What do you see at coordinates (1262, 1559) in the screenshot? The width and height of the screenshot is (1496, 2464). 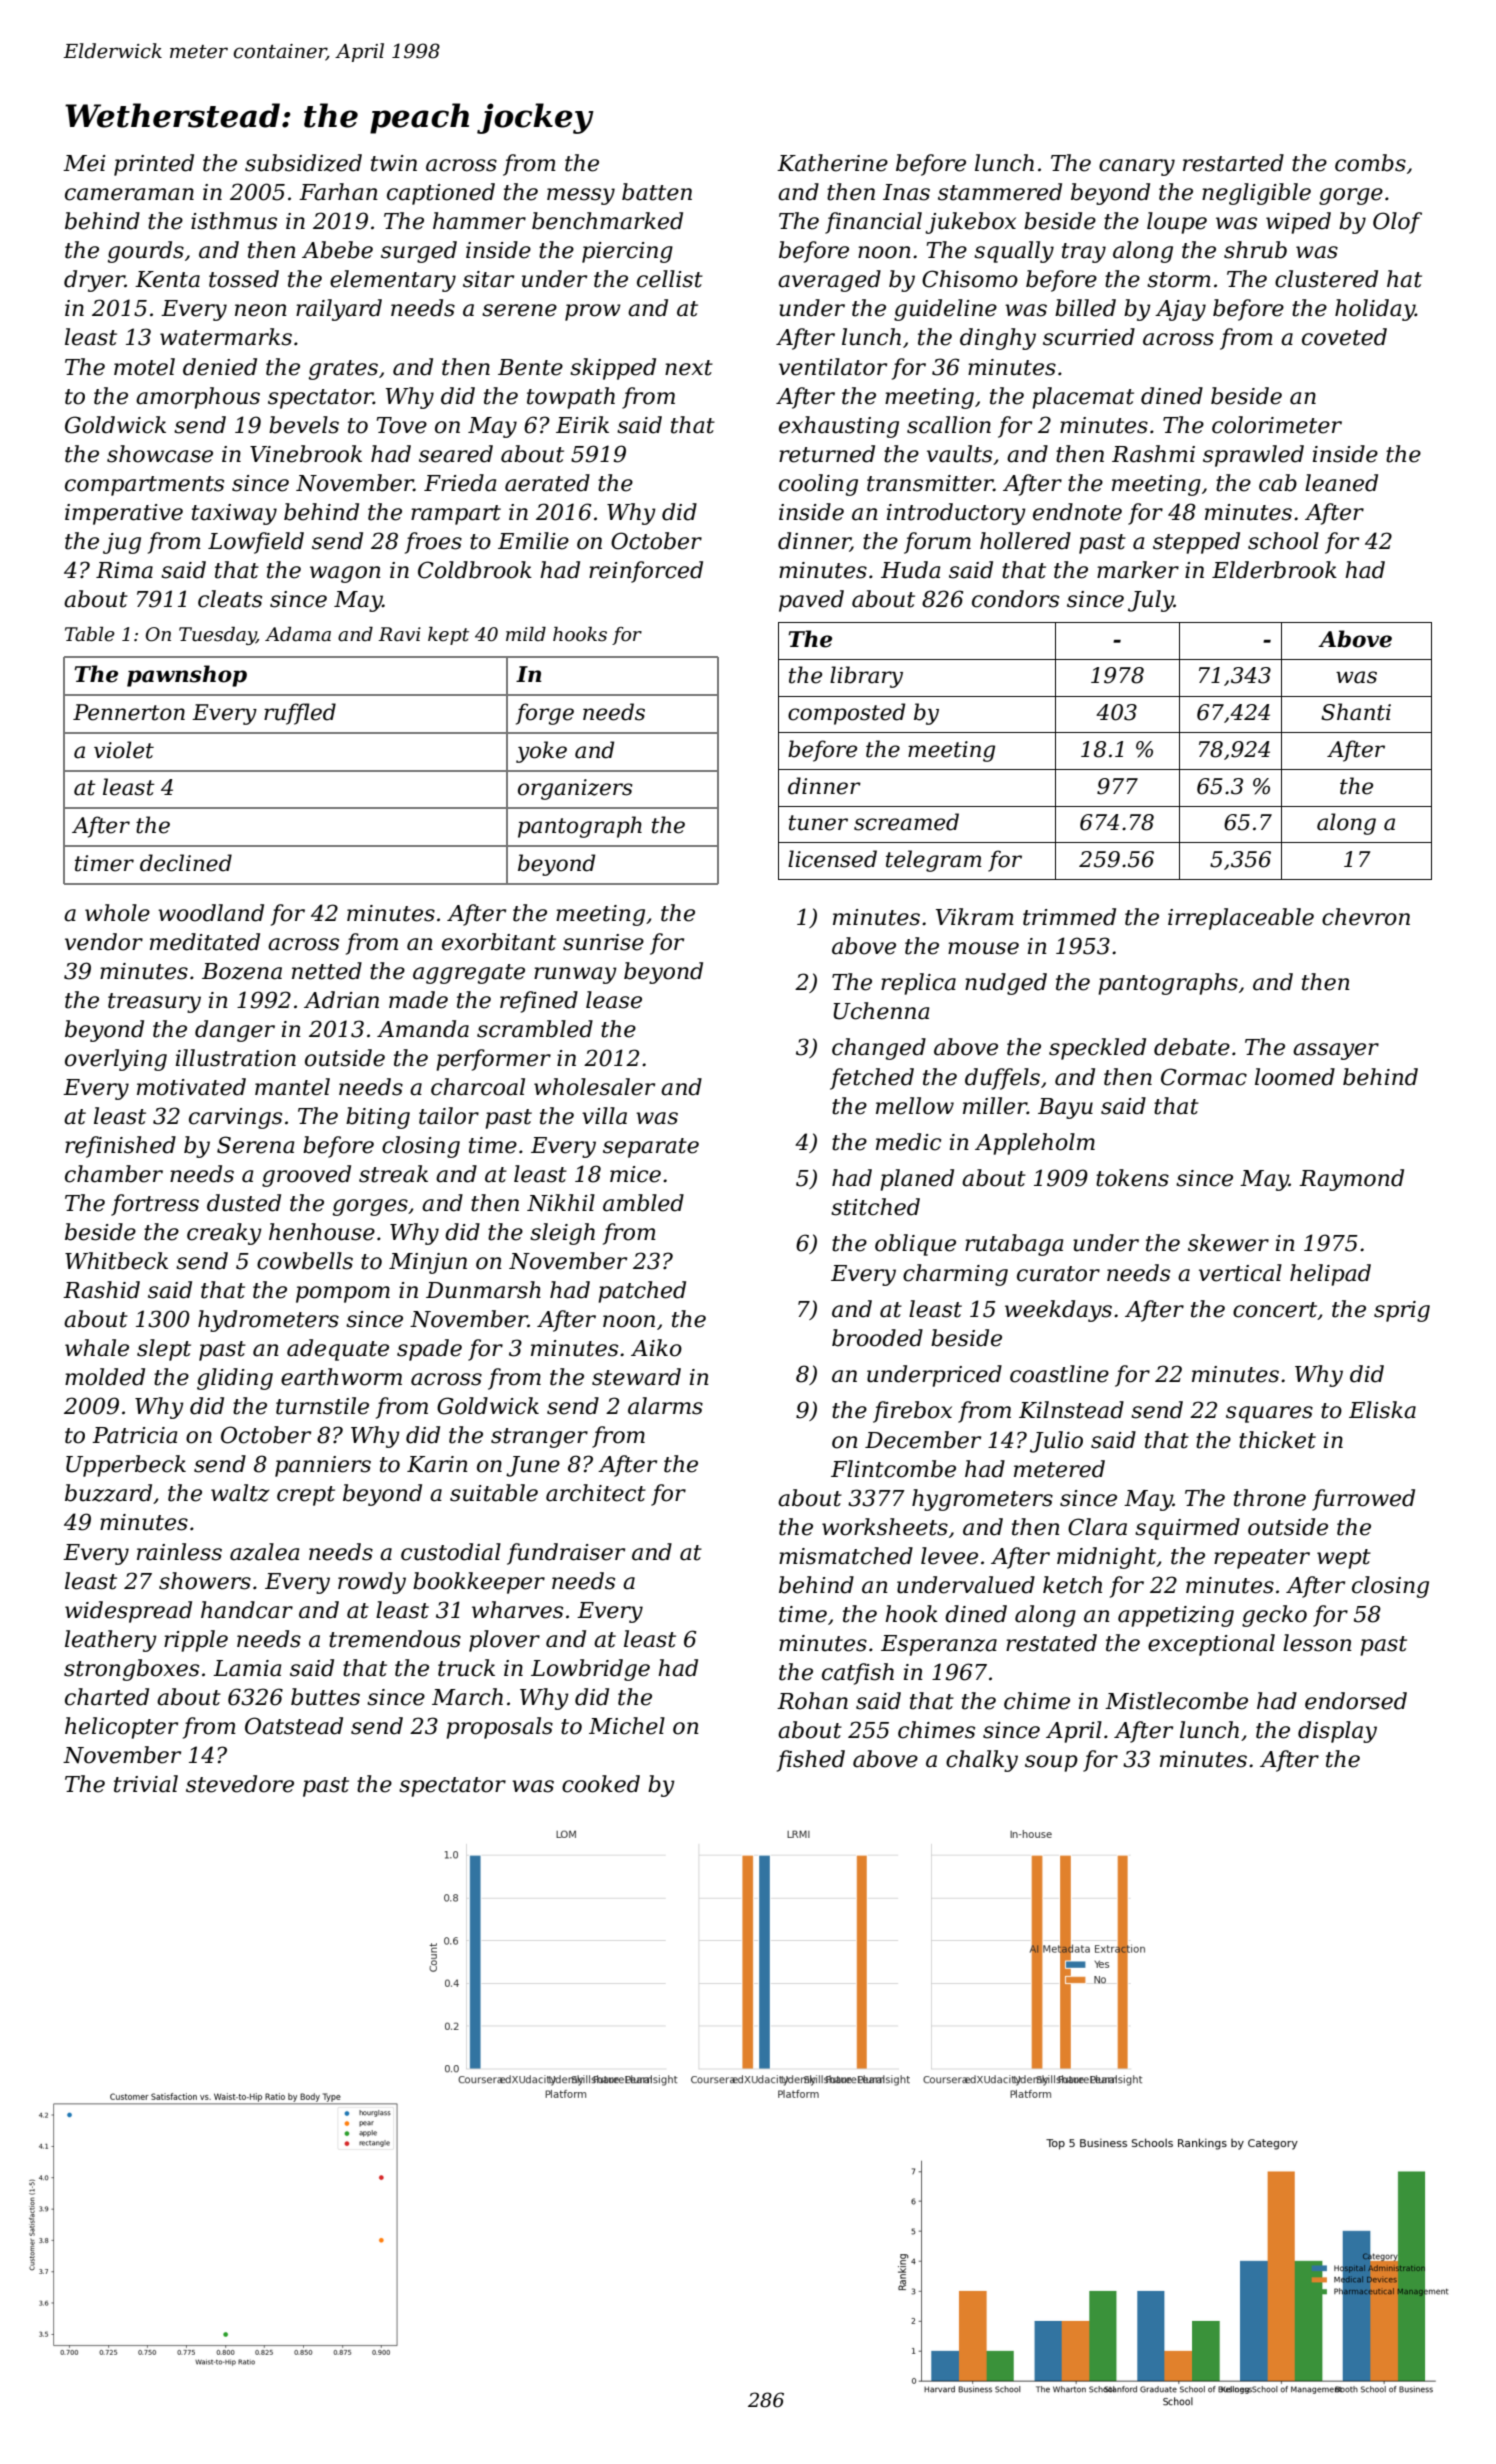 I see `repeater` at bounding box center [1262, 1559].
